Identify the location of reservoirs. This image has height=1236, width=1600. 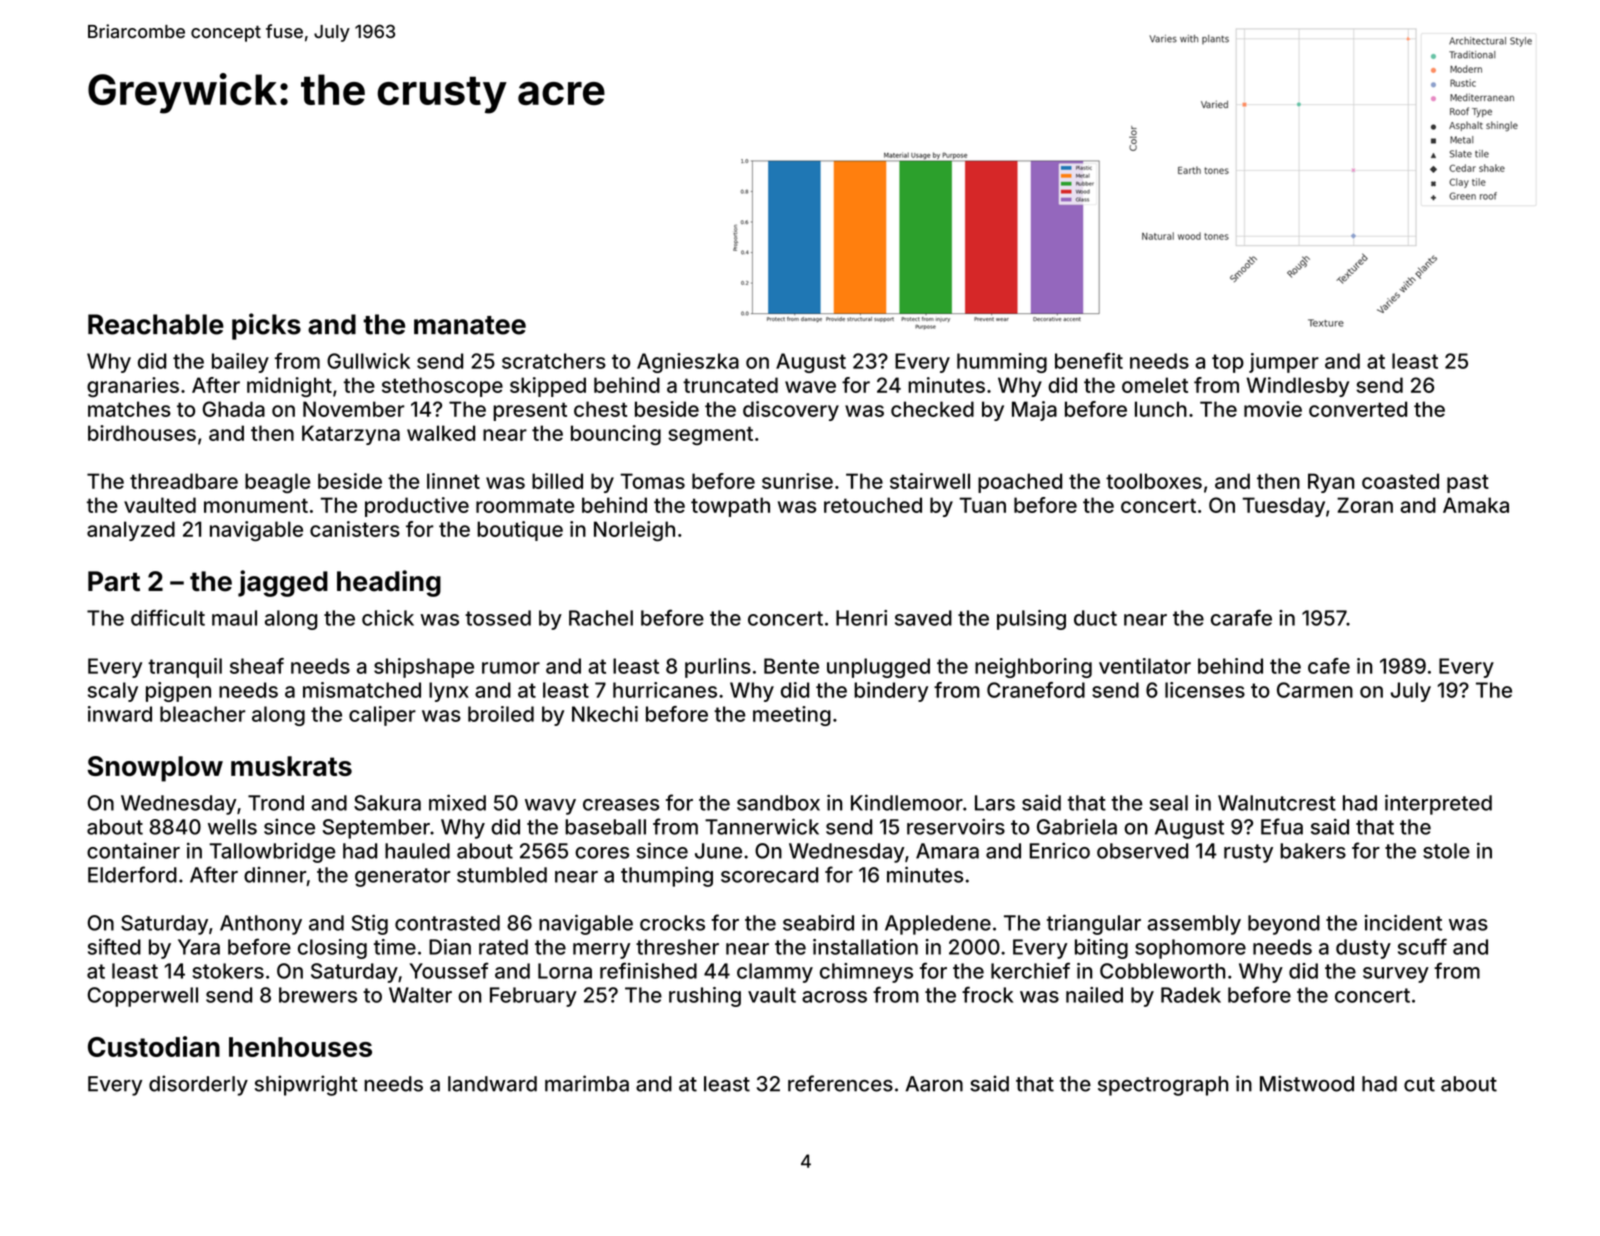
(956, 826).
